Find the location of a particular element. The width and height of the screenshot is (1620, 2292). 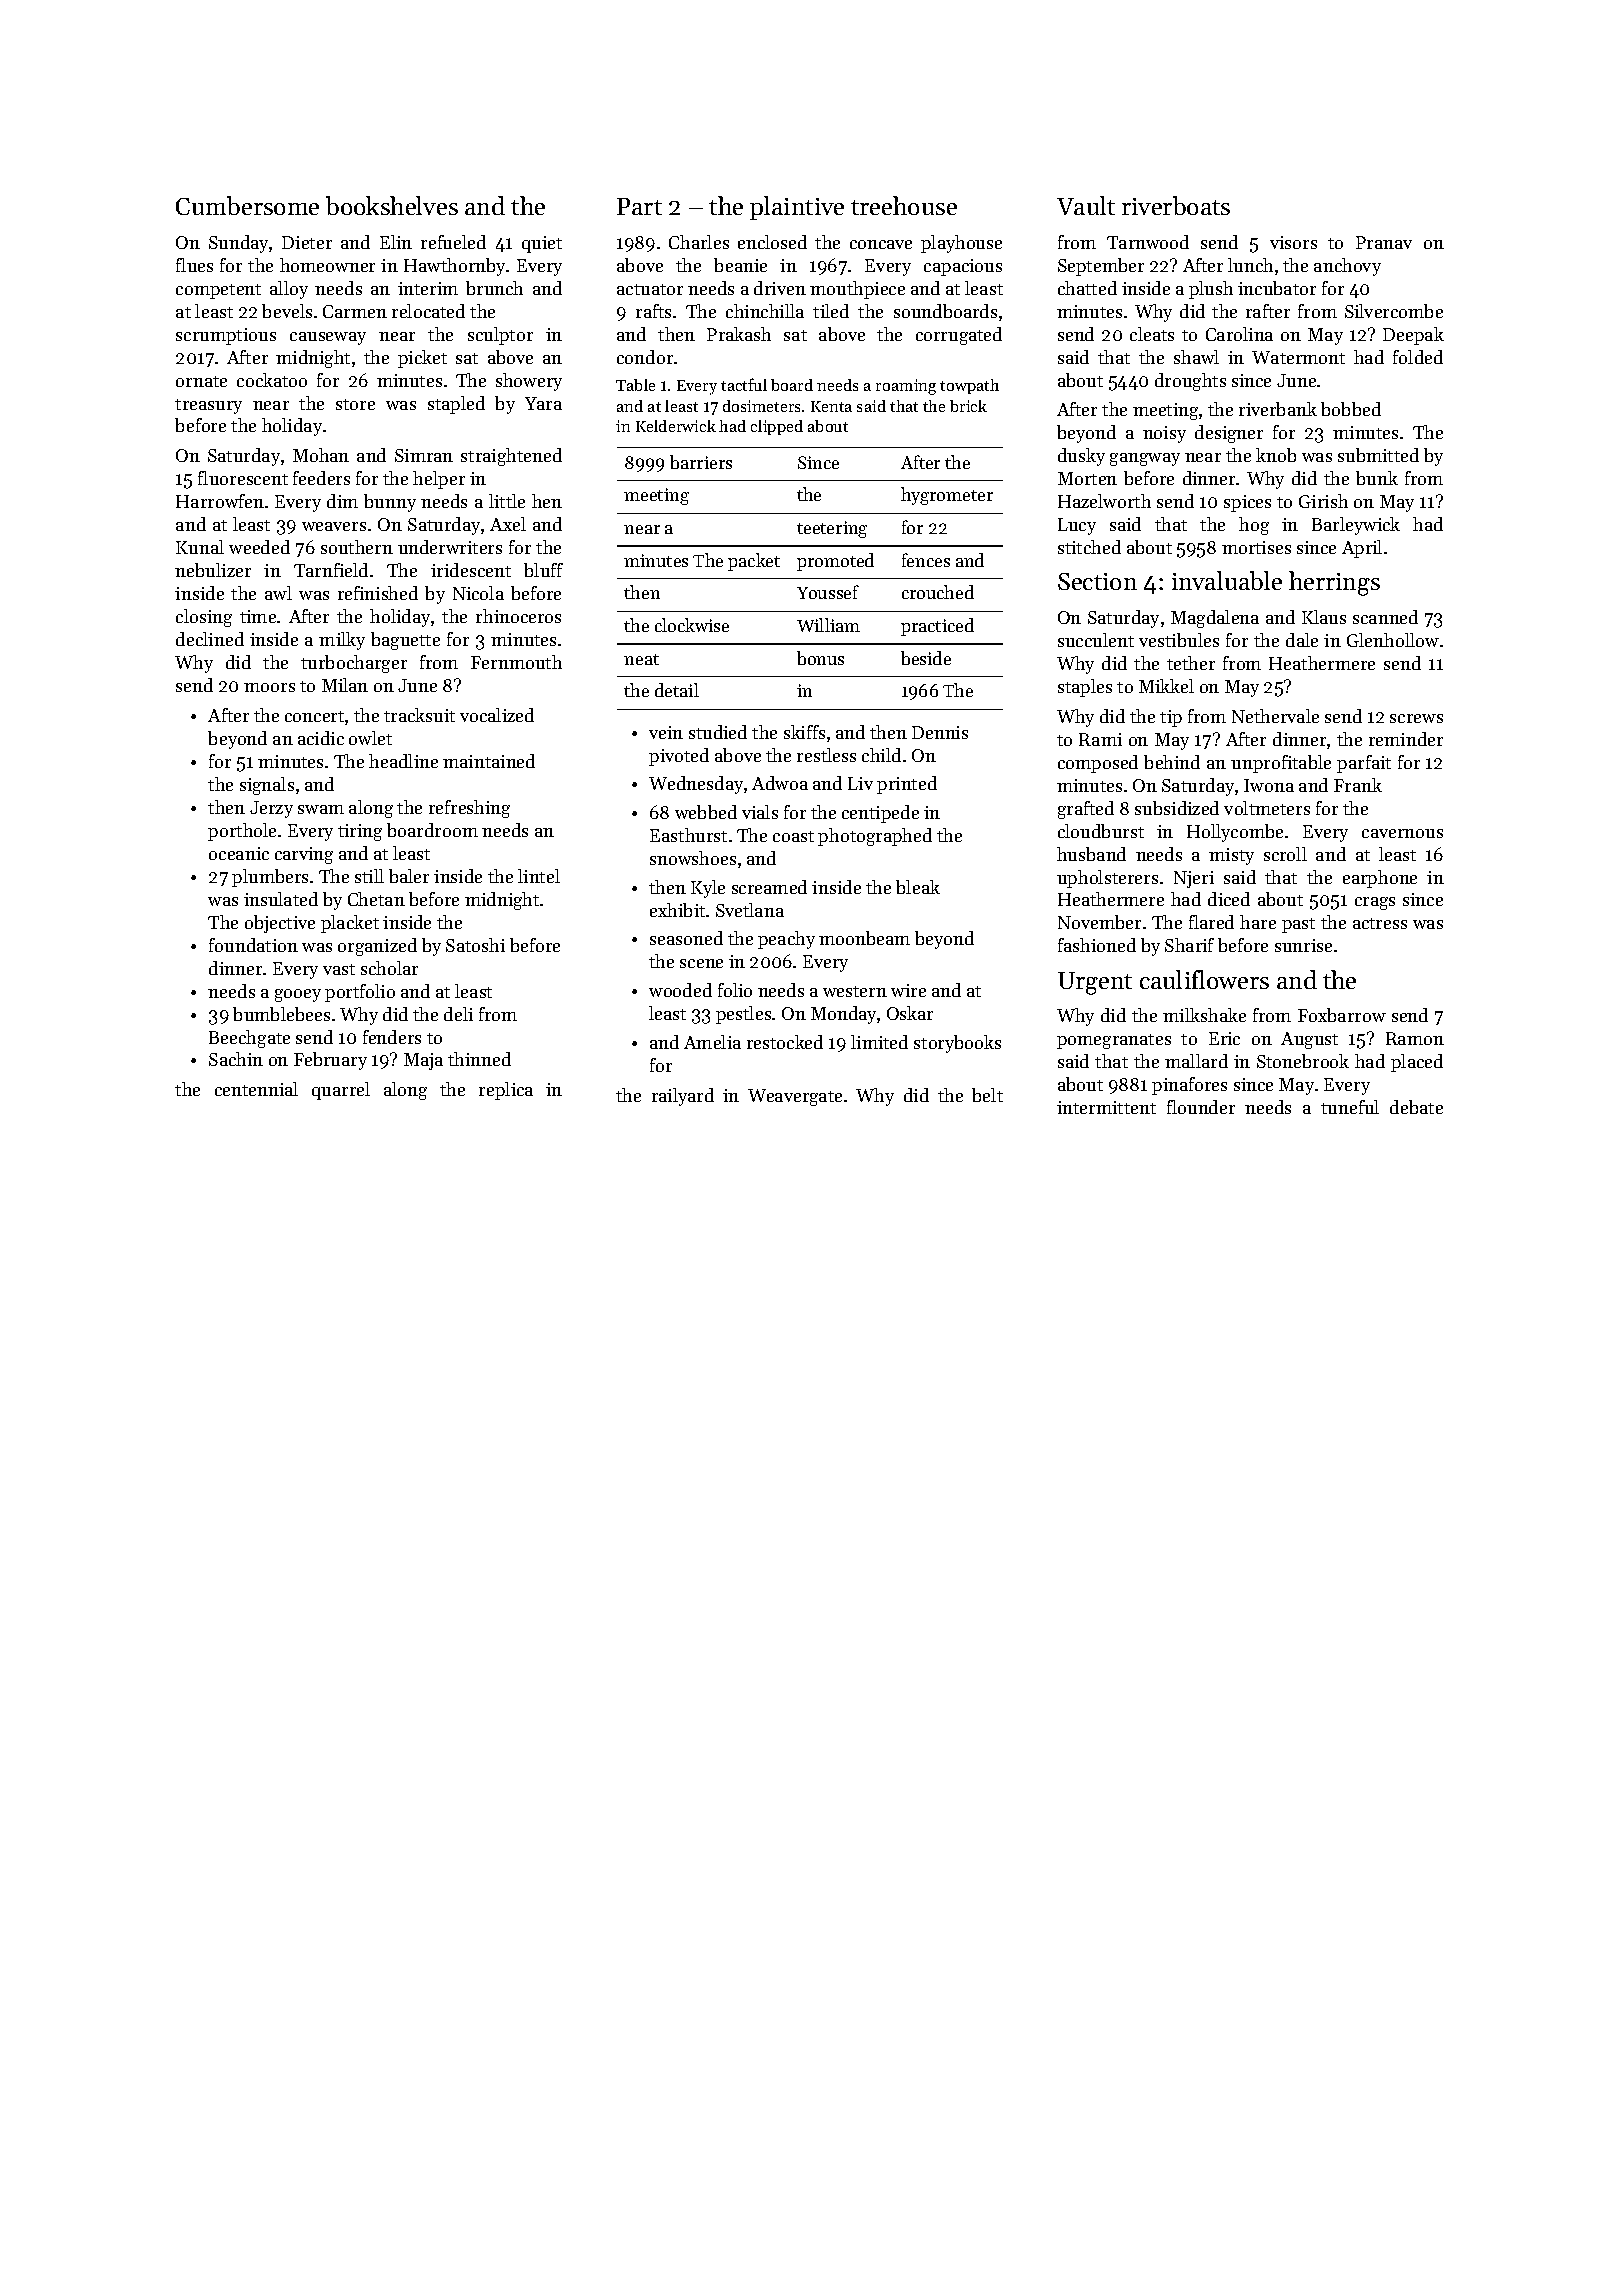

Girish is located at coordinates (1323, 501).
